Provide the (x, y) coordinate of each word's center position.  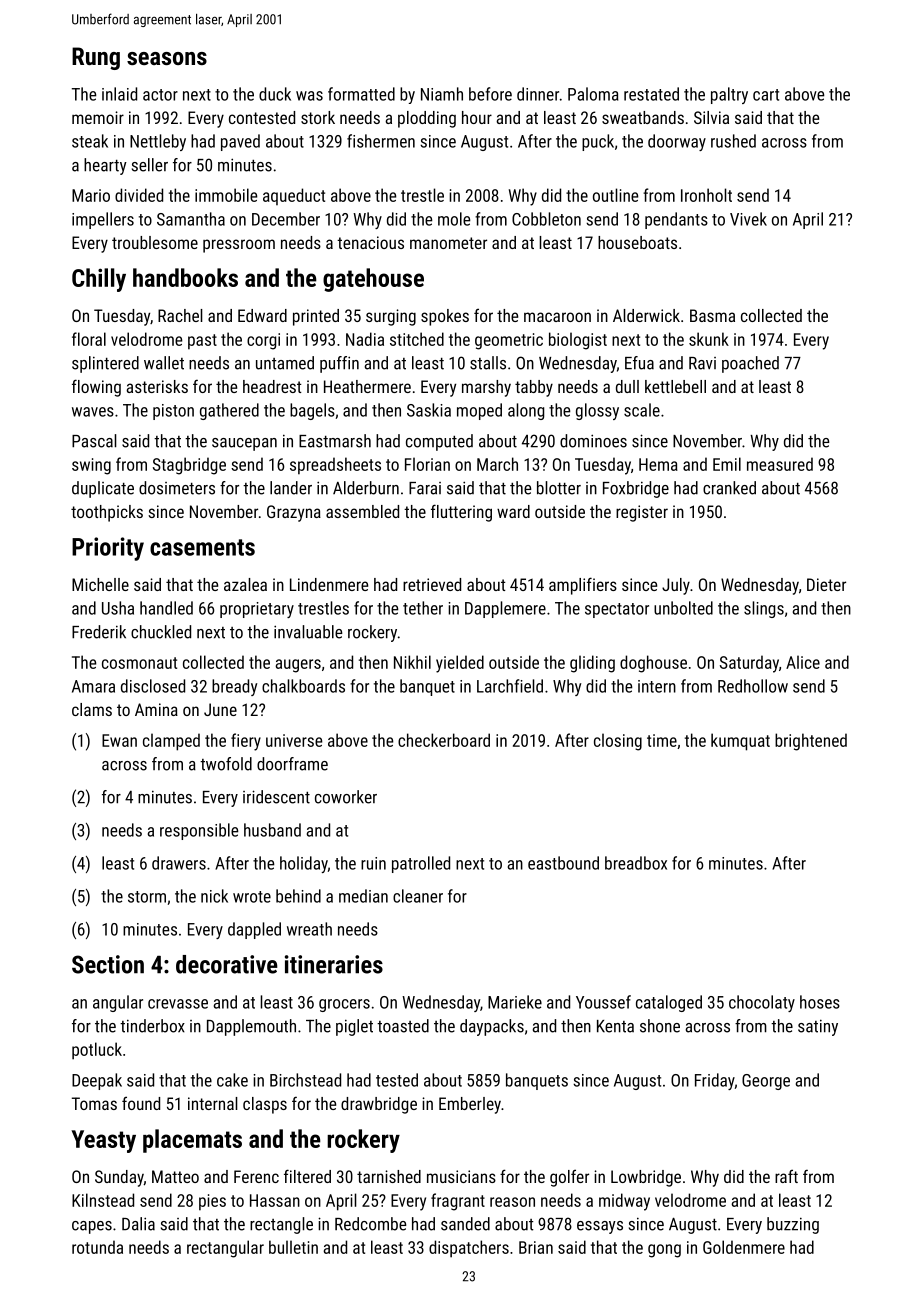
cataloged (669, 1003)
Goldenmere (744, 1247)
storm (147, 897)
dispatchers (469, 1249)
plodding (427, 119)
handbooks (185, 277)
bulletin (293, 1247)
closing (618, 742)
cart (766, 95)
